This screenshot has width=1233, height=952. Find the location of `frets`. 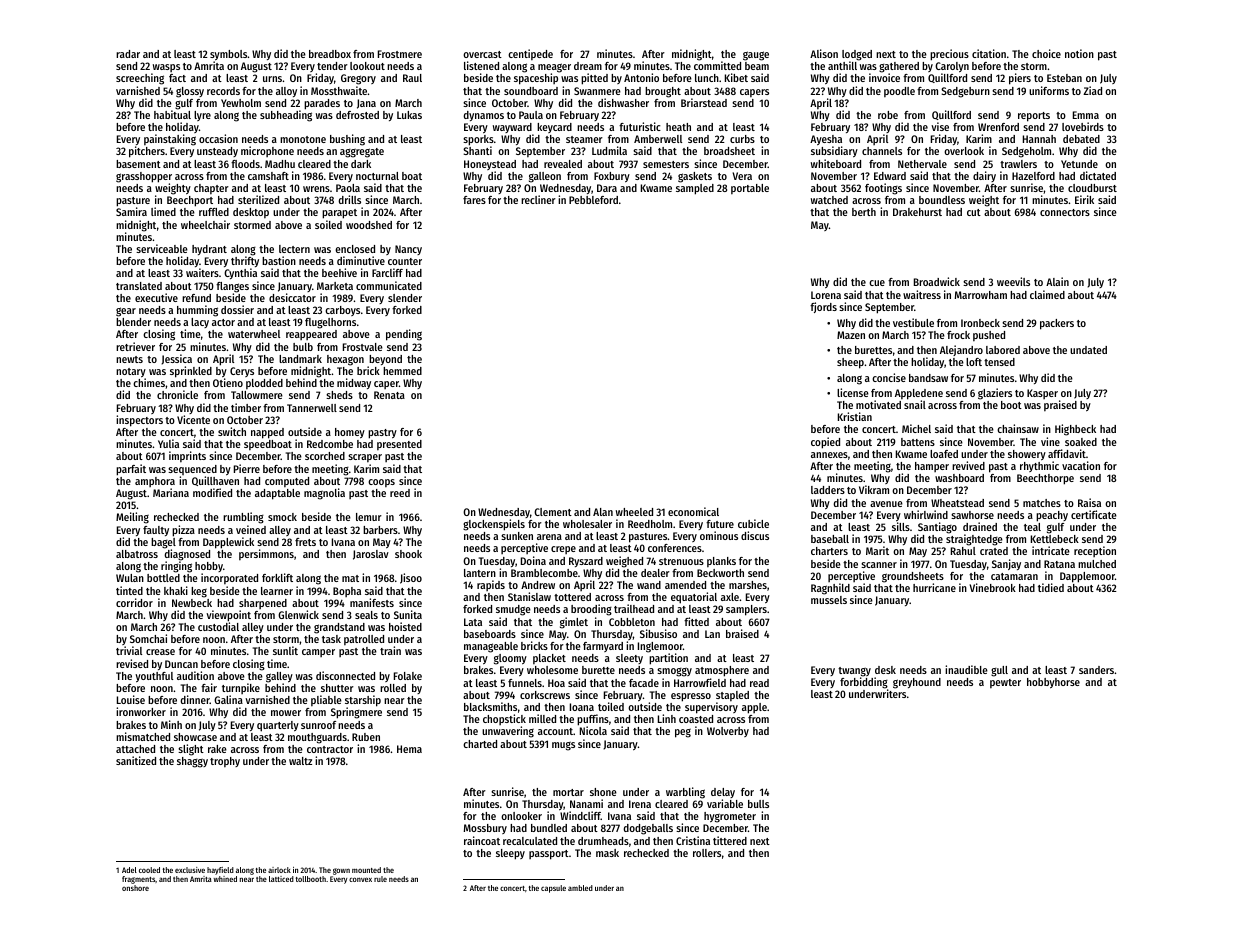

frets is located at coordinates (305, 542).
